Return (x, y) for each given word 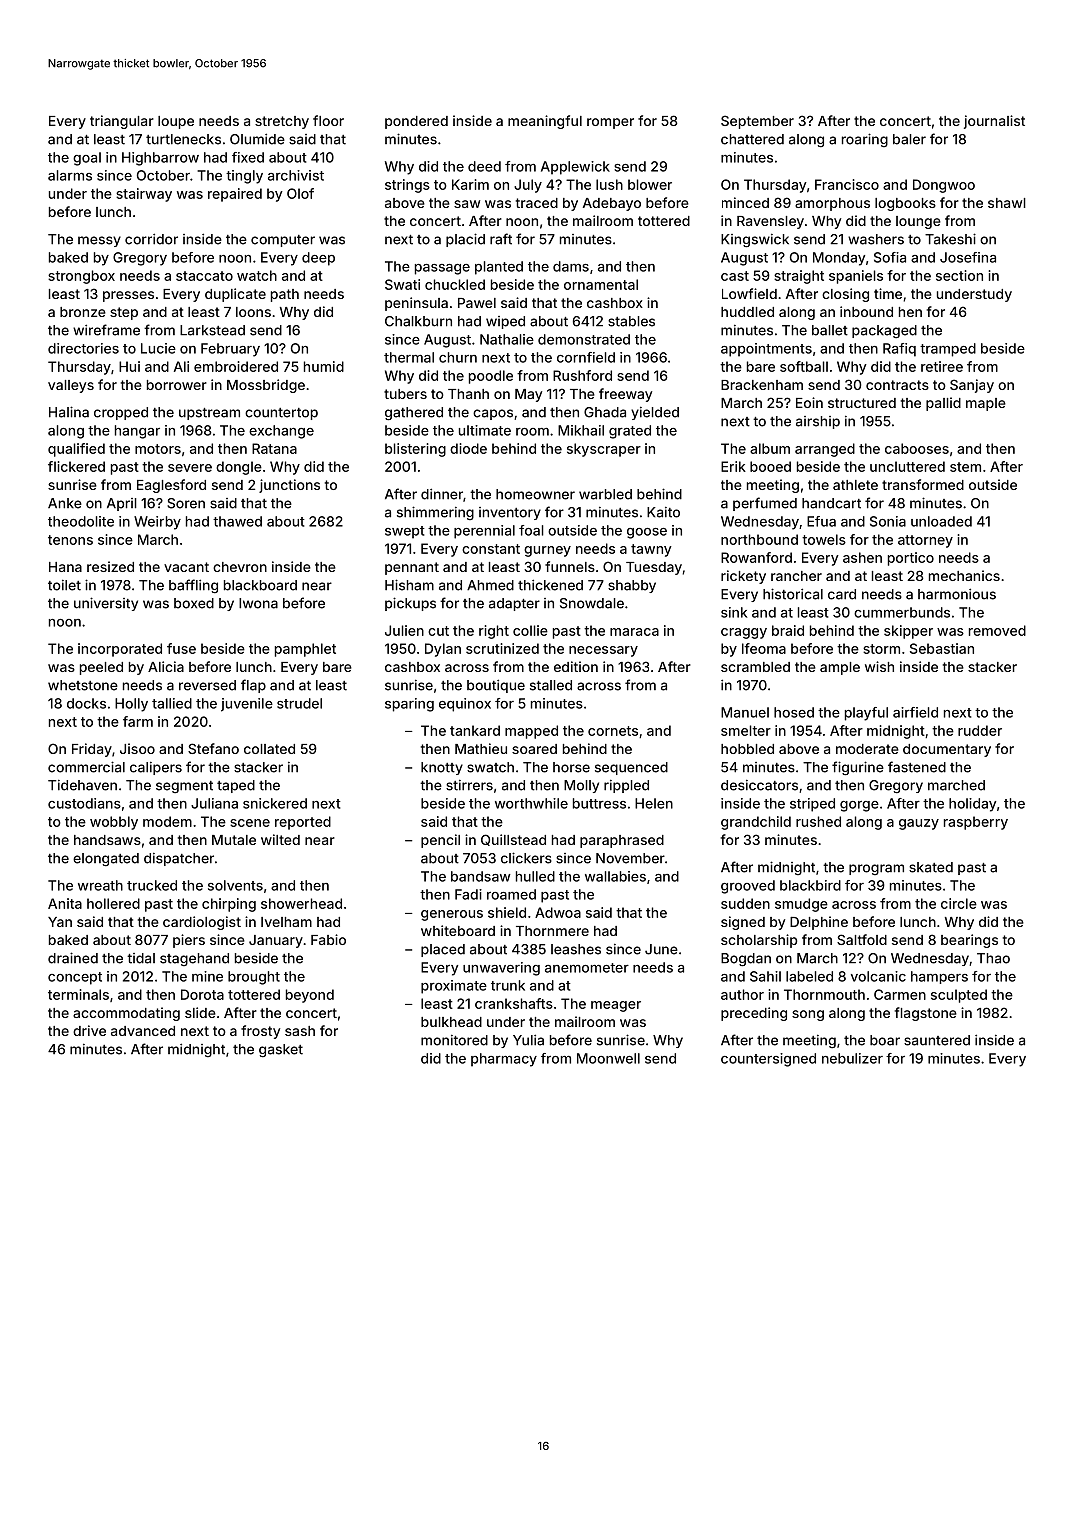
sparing (409, 705)
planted (499, 268)
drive (89, 1030)
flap (253, 686)
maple (986, 404)
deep (318, 259)
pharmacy (504, 1060)
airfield (915, 712)
